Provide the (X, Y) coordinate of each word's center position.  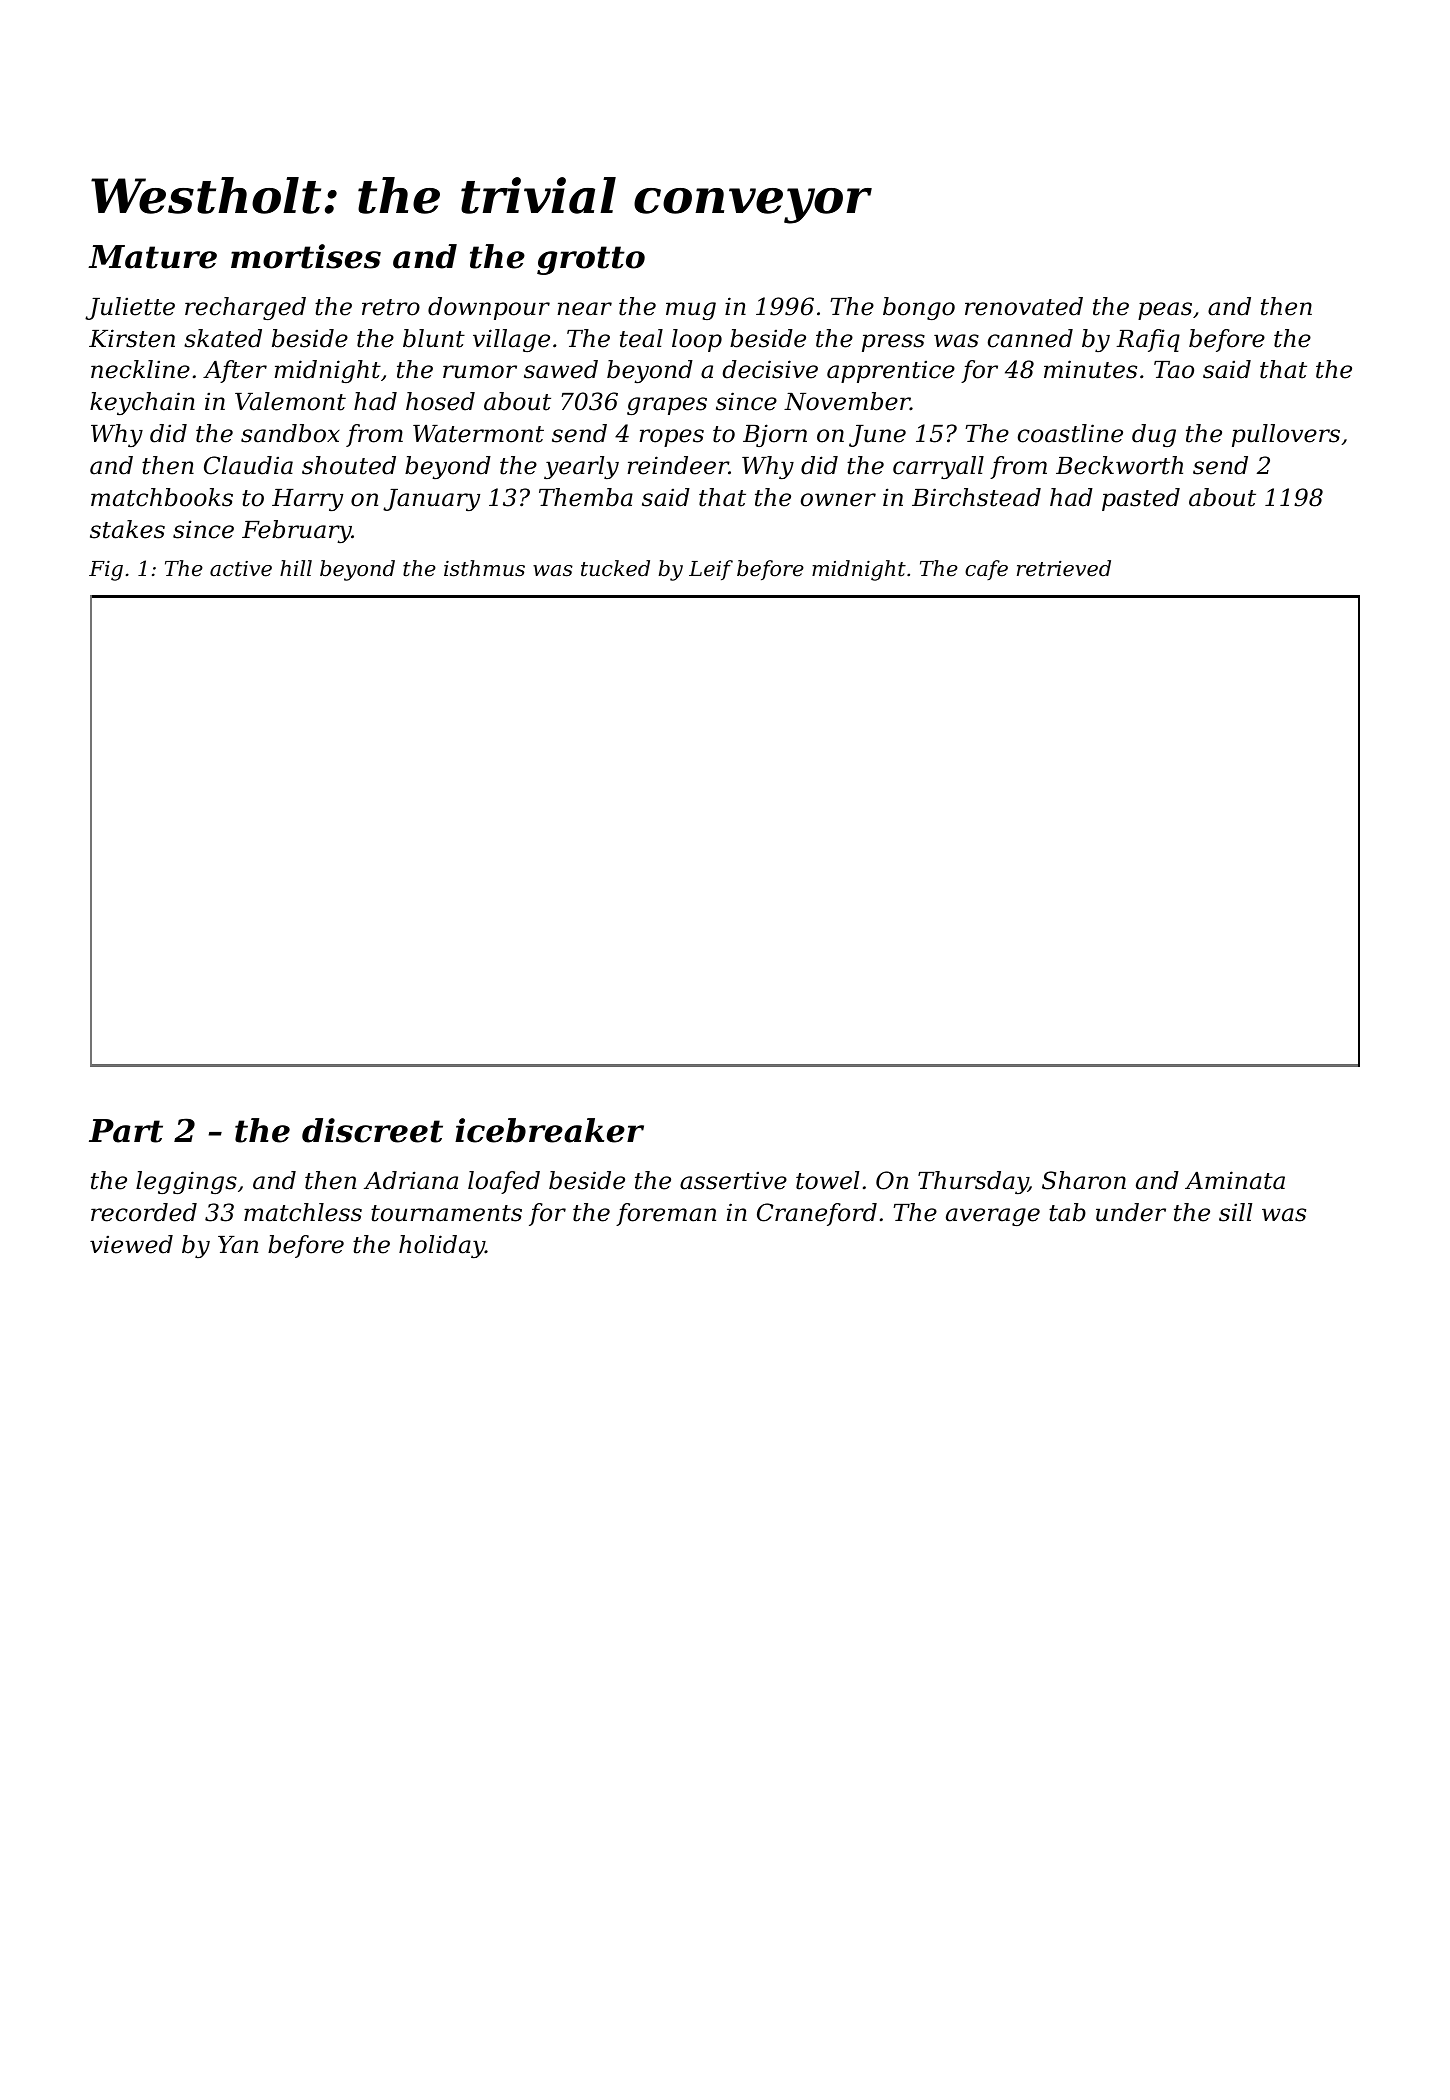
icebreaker (549, 1130)
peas (1165, 311)
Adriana (411, 1180)
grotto (591, 260)
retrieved (1064, 568)
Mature (152, 257)
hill (296, 568)
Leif (711, 570)
